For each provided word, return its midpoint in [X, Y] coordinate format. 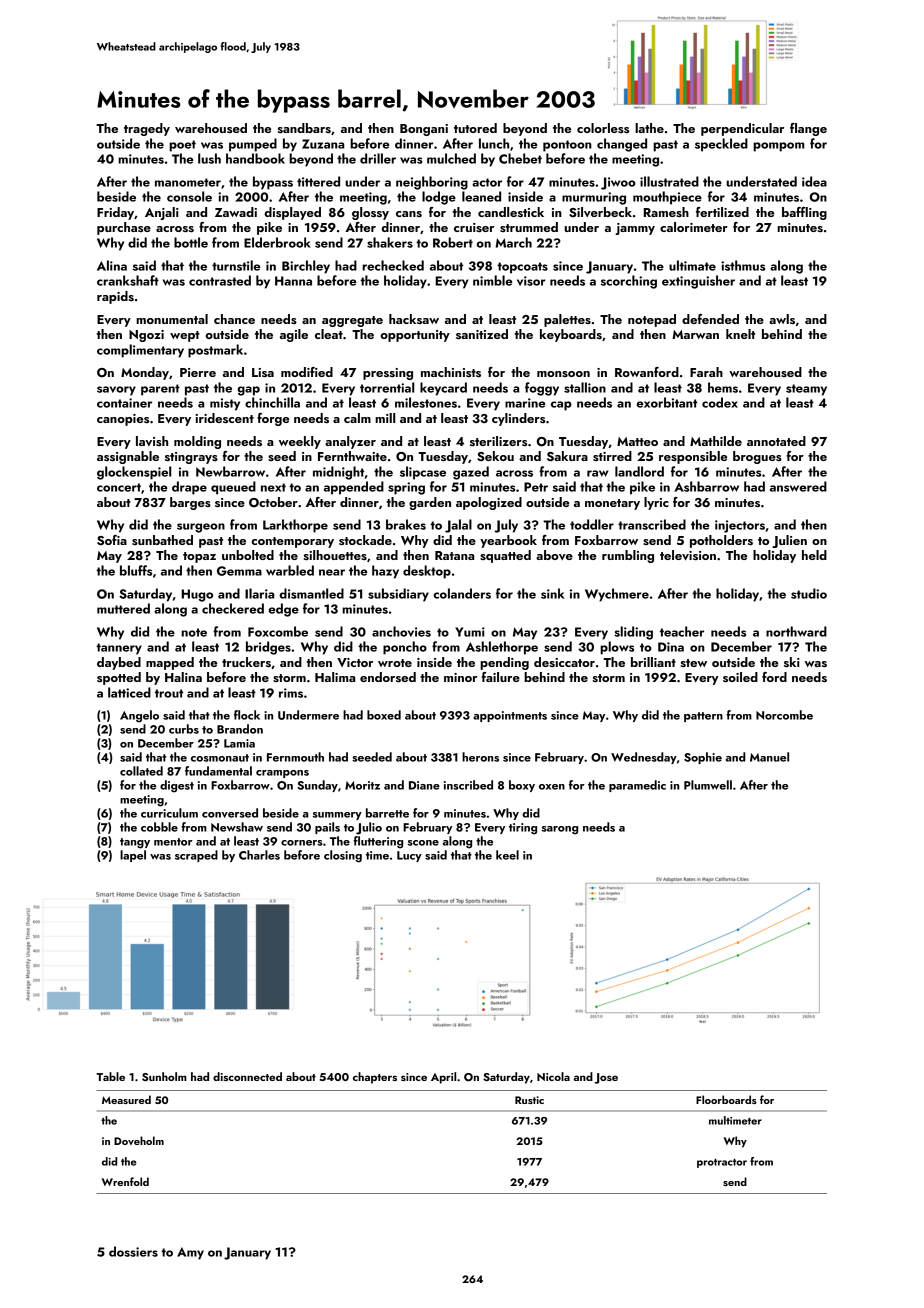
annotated [776, 441]
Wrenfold [125, 1181]
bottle [191, 242]
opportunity [415, 336]
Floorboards [726, 1099]
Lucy [409, 856]
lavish [152, 441]
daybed [119, 663]
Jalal [458, 526]
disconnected [247, 1076]
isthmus [743, 265]
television [688, 555]
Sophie [703, 758]
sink [552, 593]
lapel [133, 856]
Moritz [362, 785]
